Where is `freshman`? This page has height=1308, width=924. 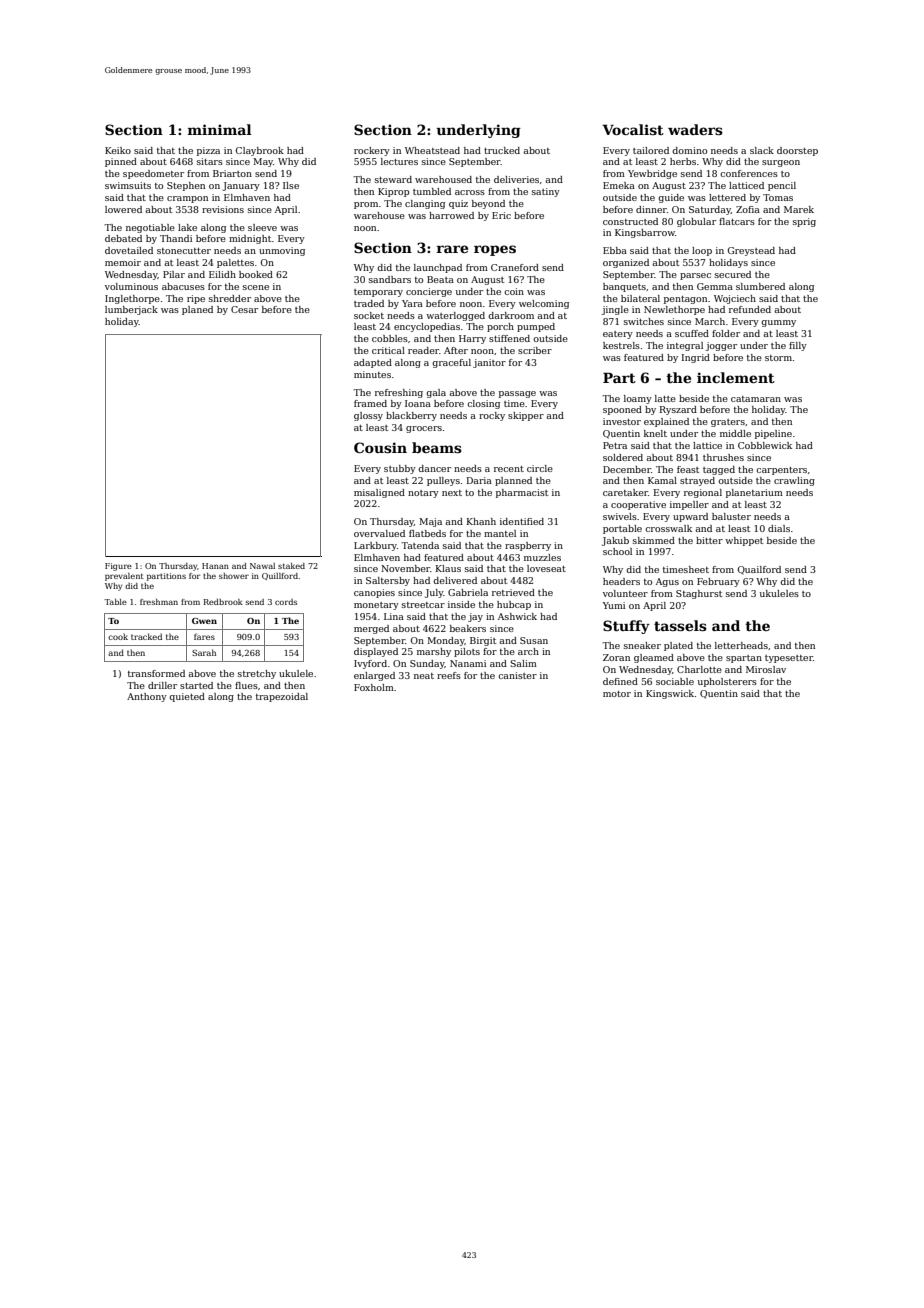
freshman is located at coordinates (159, 602).
